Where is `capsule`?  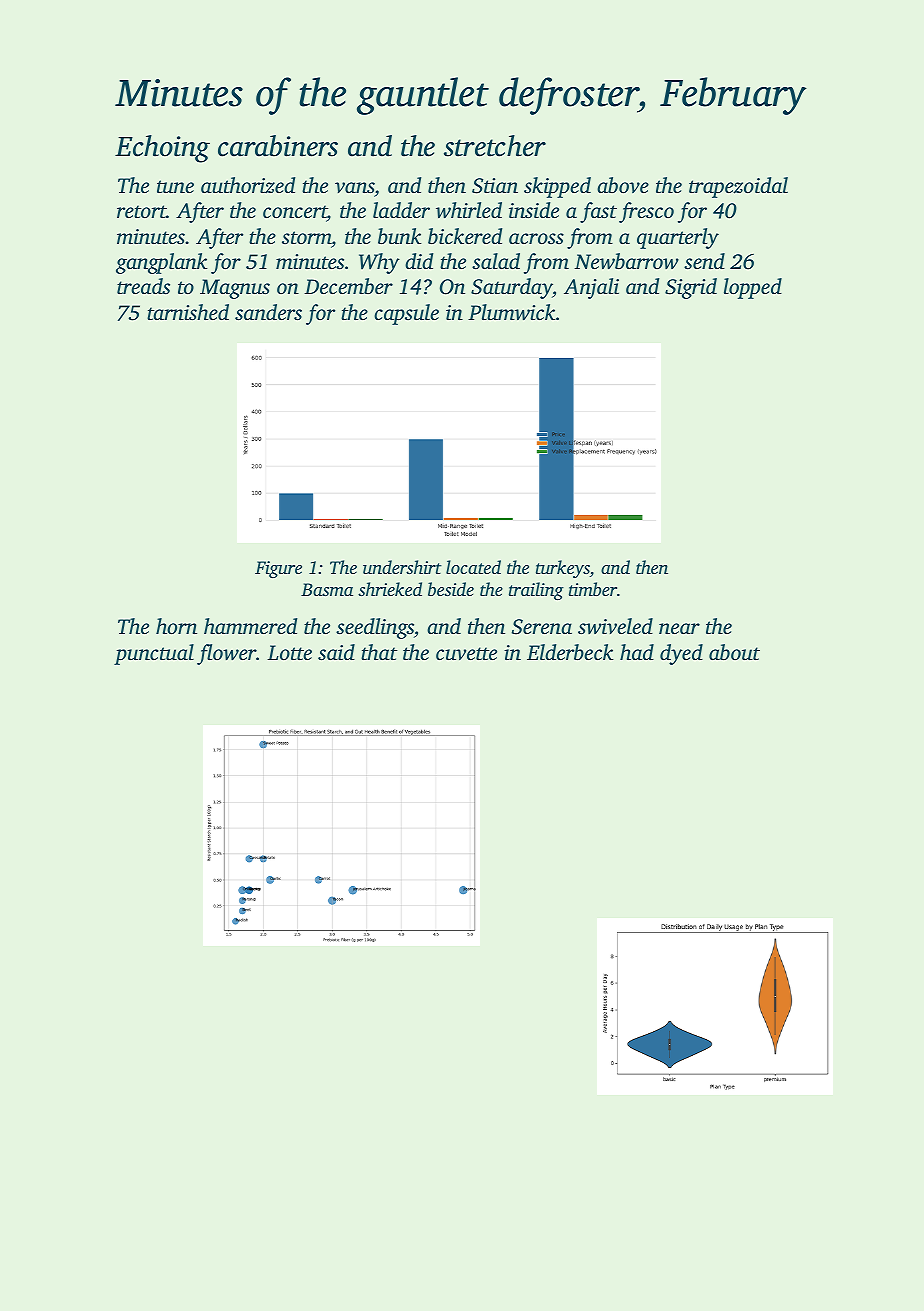 capsule is located at coordinates (406, 314).
